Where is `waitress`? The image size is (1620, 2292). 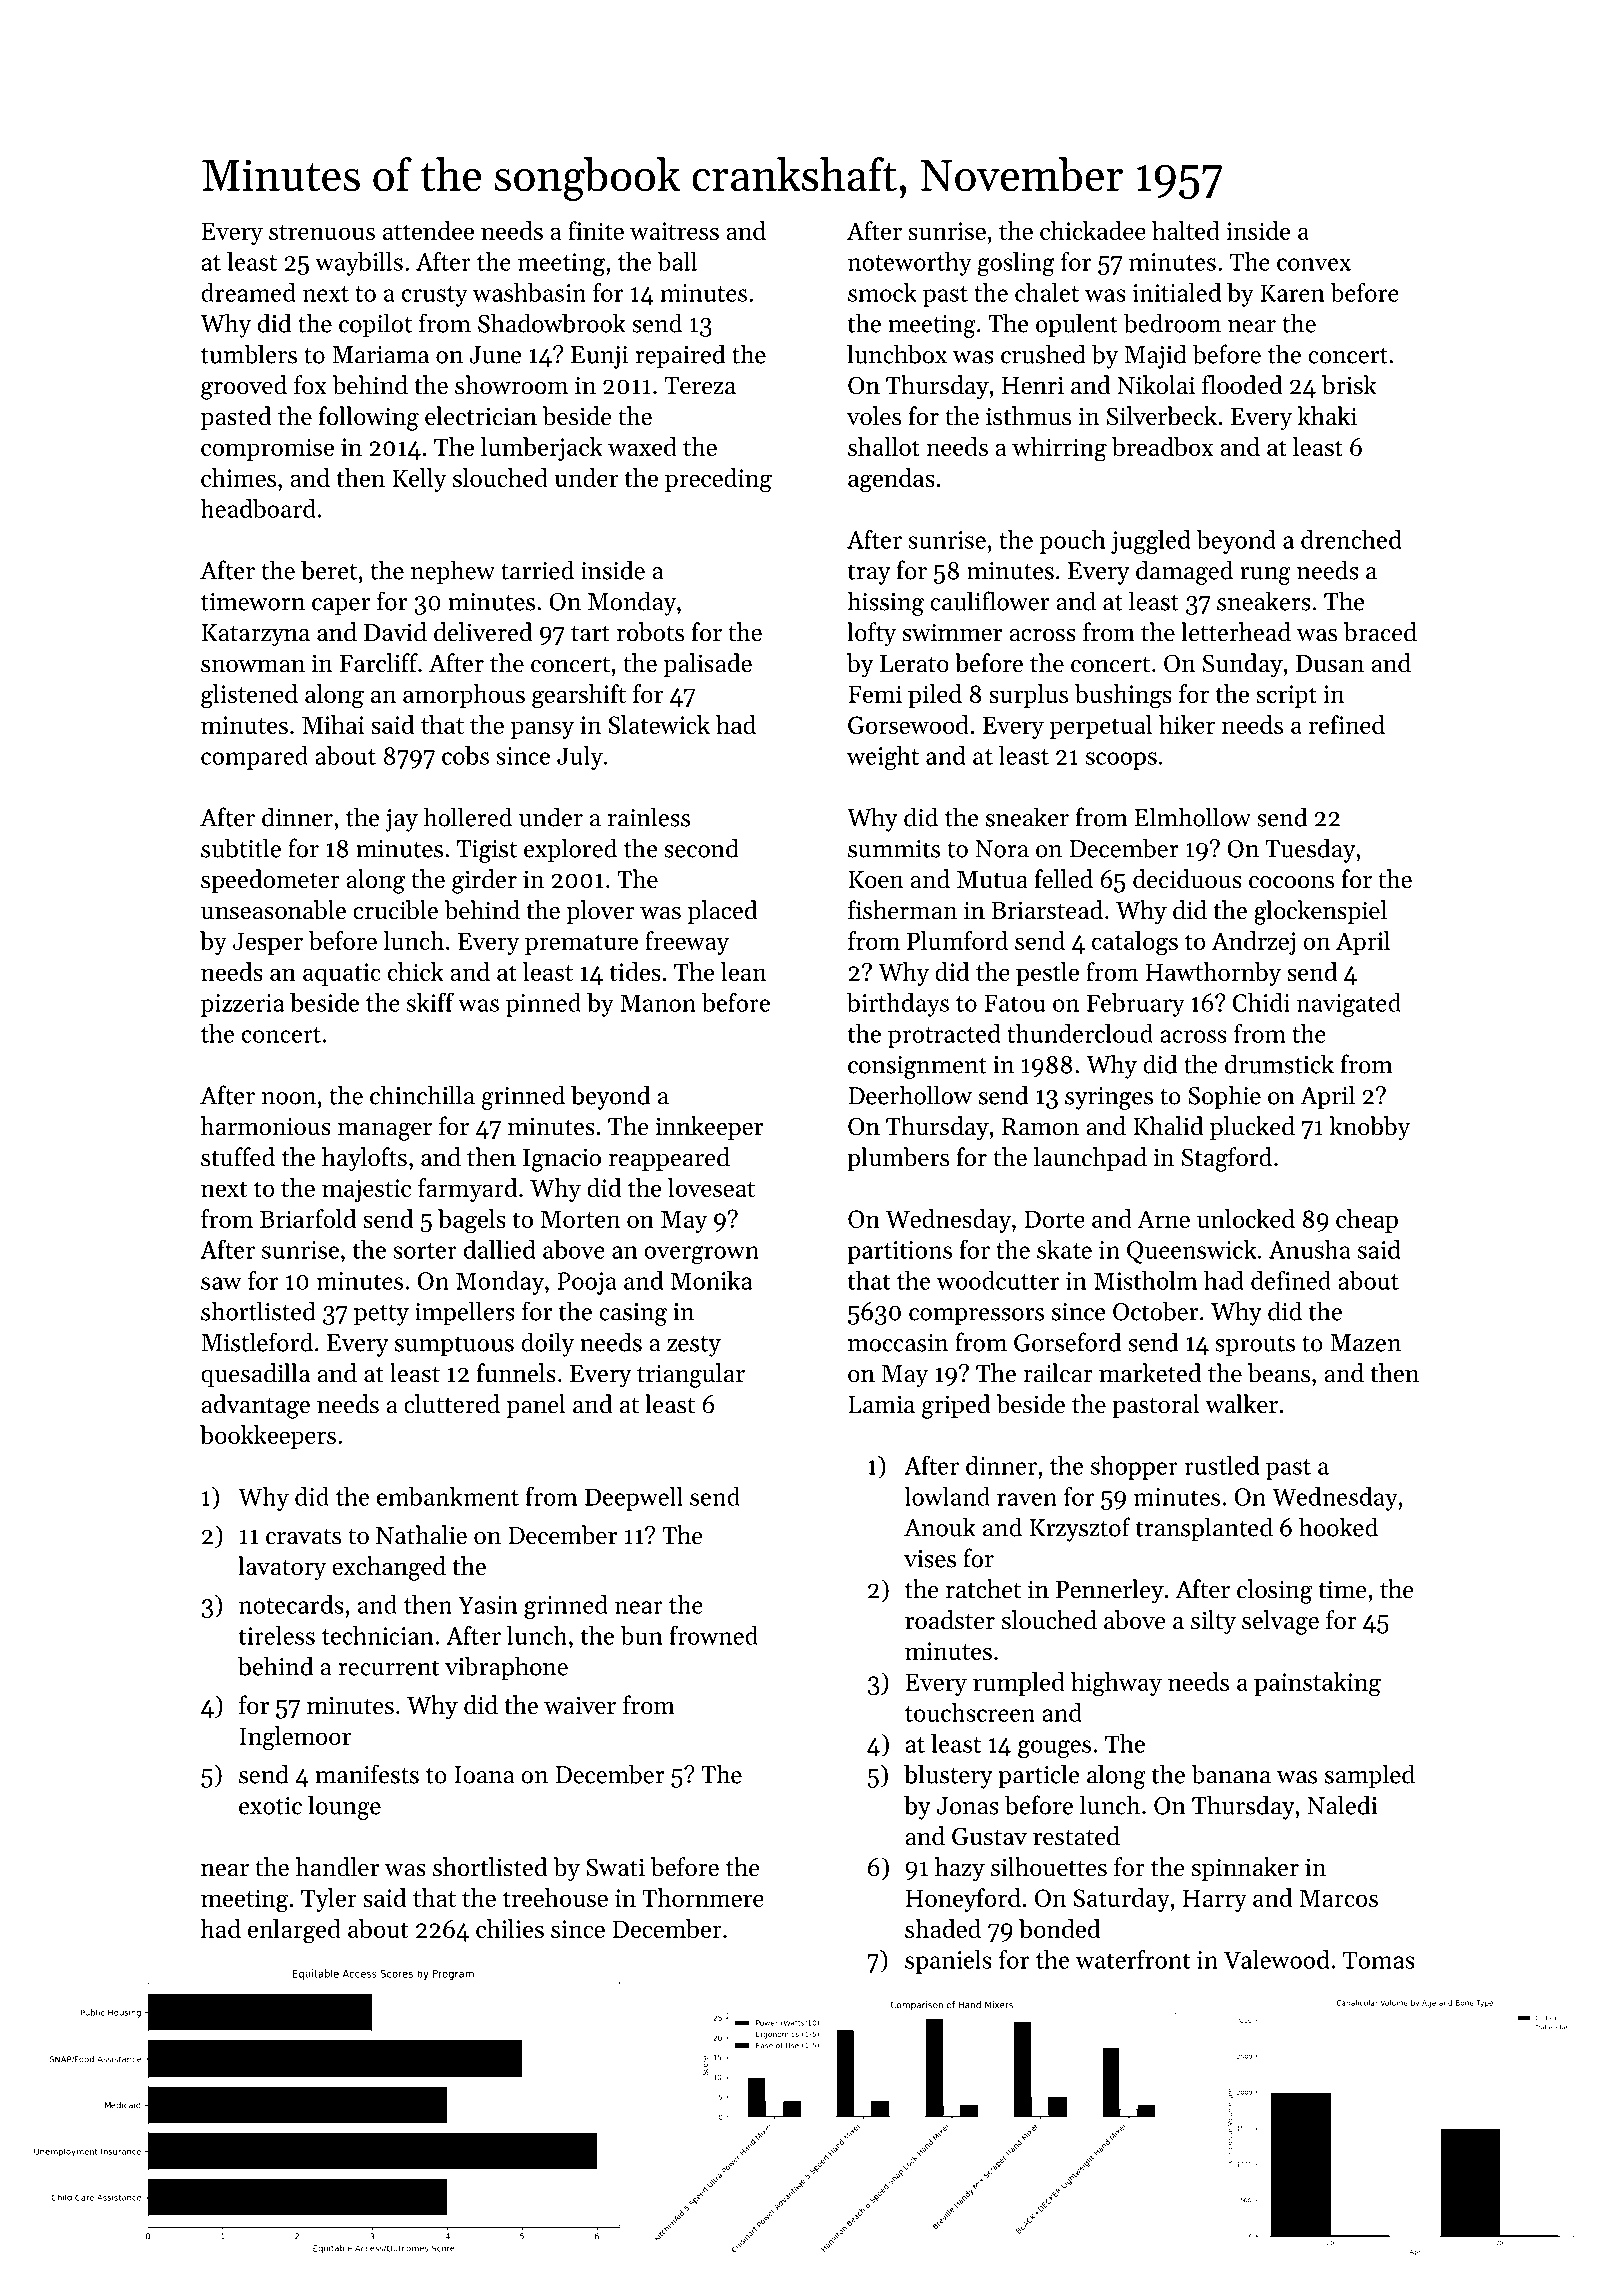
waitress is located at coordinates (674, 231).
